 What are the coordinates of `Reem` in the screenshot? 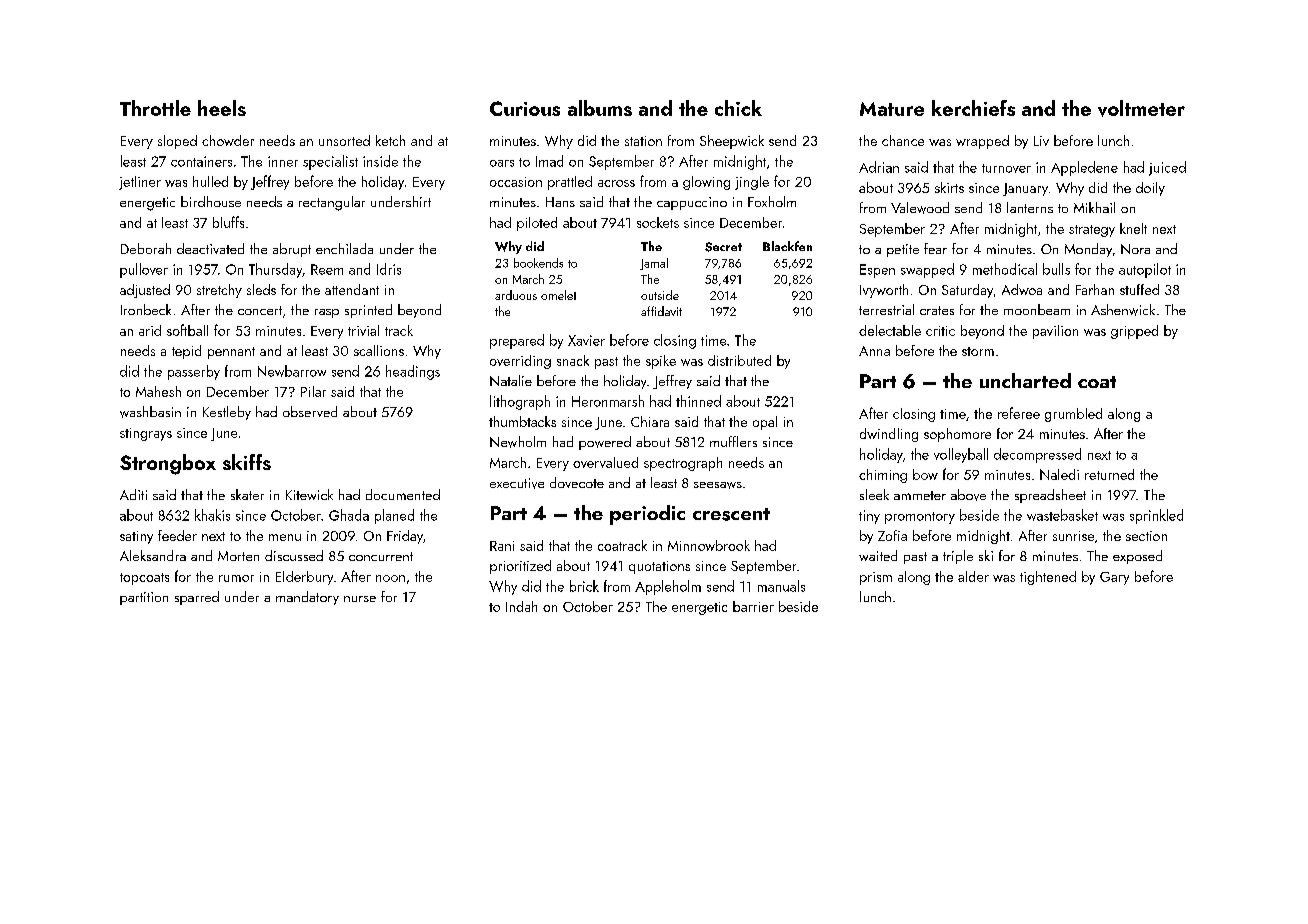 It's located at (327, 269).
